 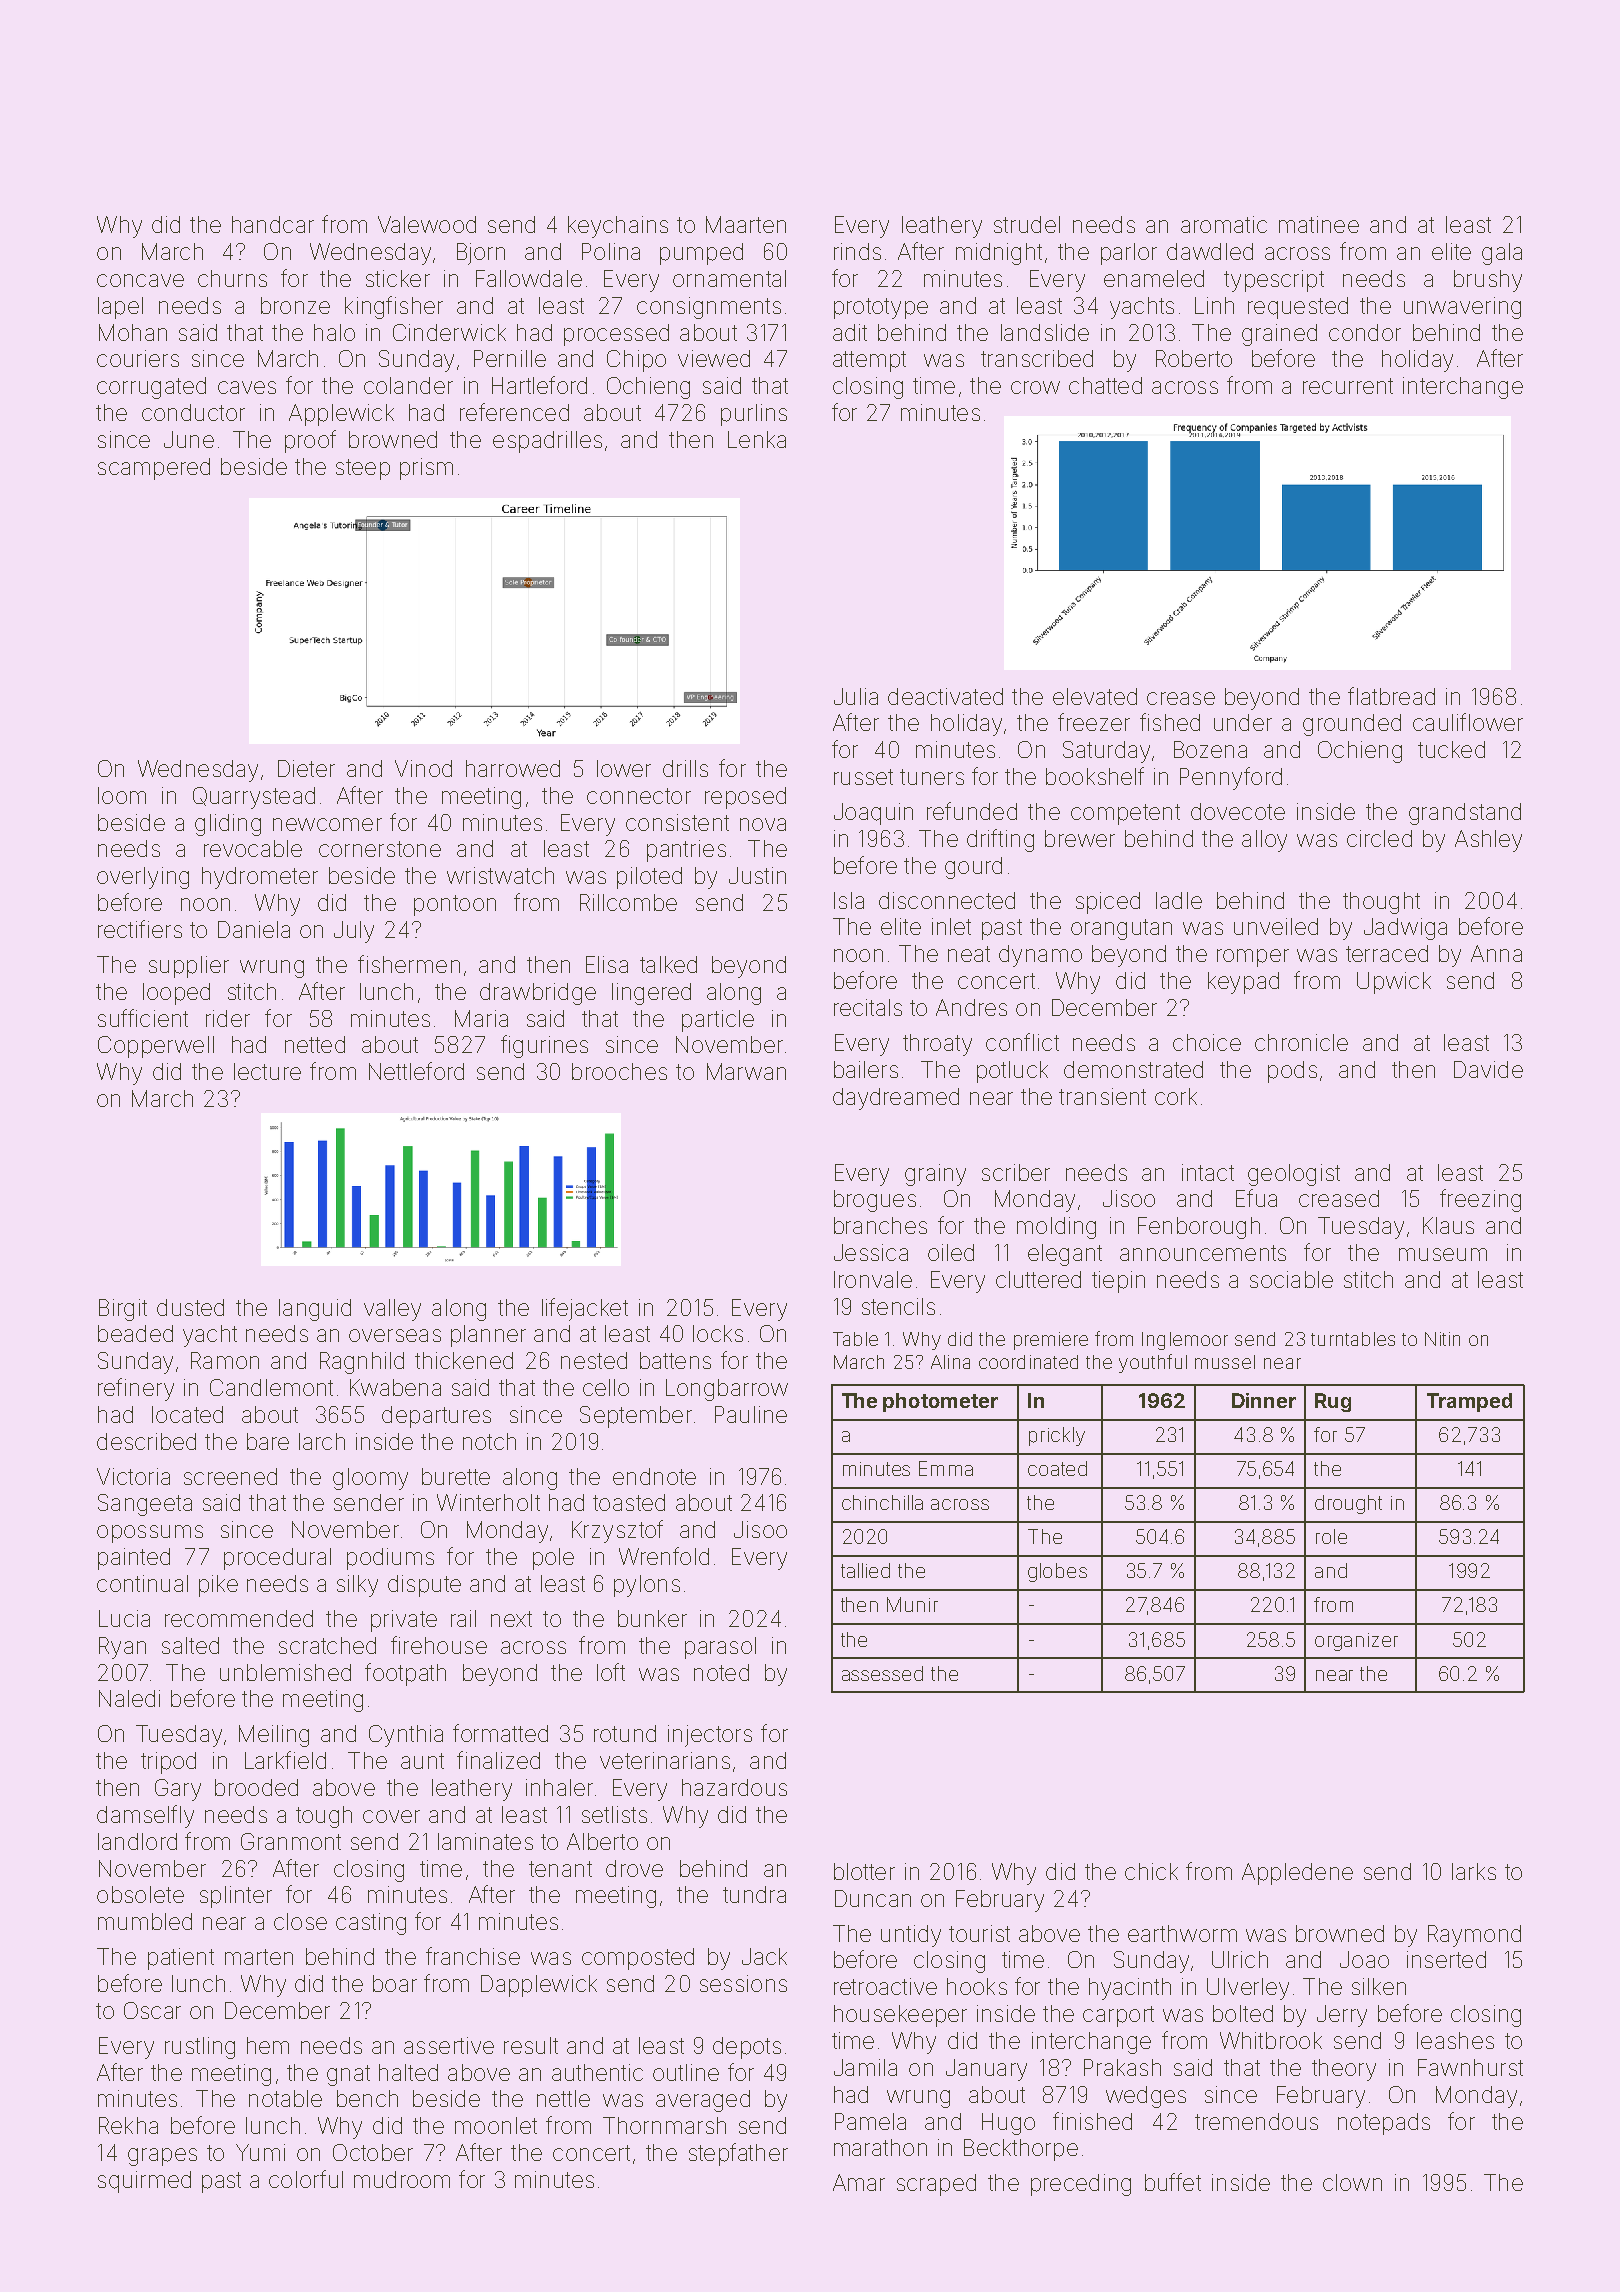 I want to click on concave, so click(x=140, y=280).
